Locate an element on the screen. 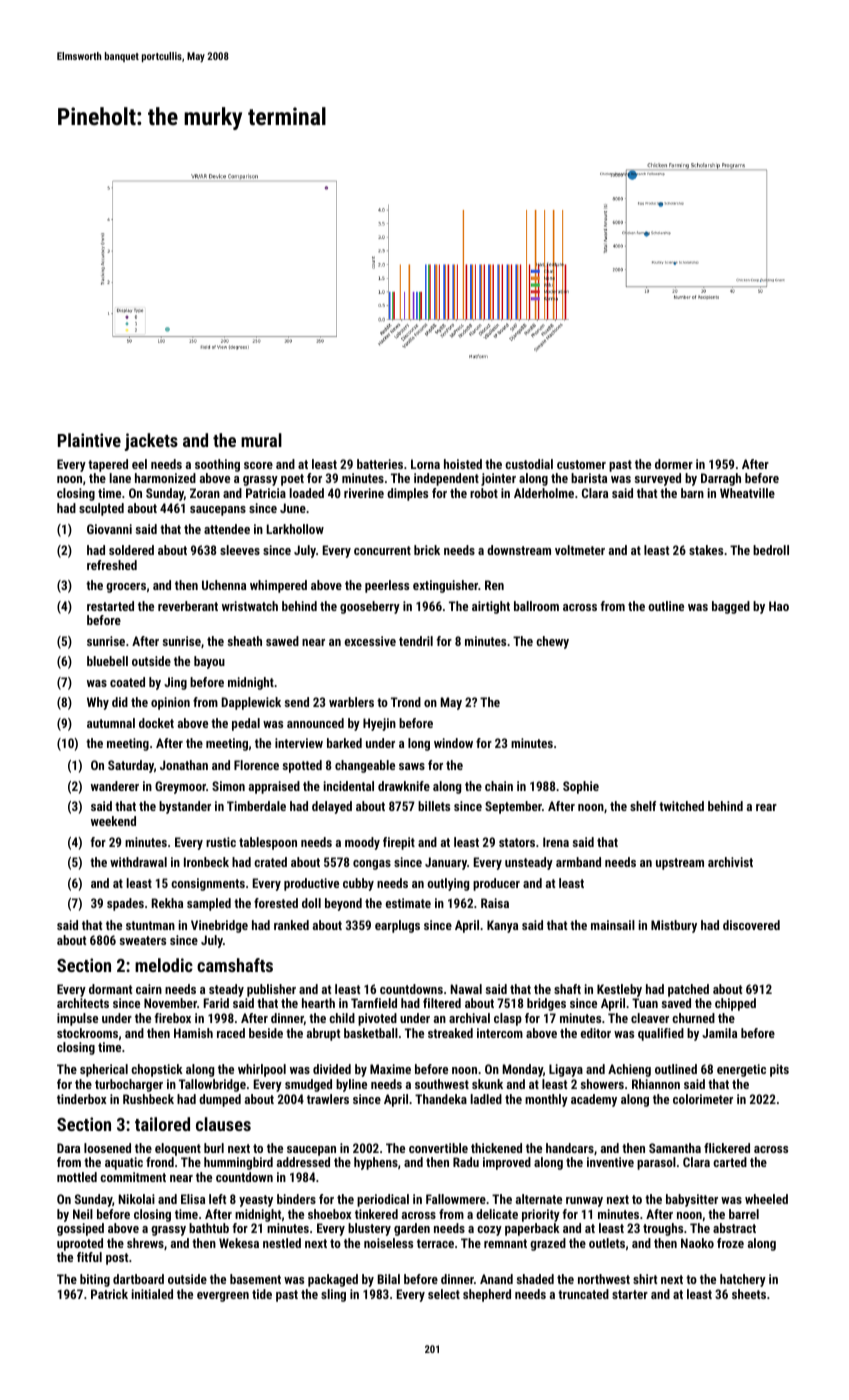 The height and width of the screenshot is (1400, 849). concurrent is located at coordinates (382, 550).
